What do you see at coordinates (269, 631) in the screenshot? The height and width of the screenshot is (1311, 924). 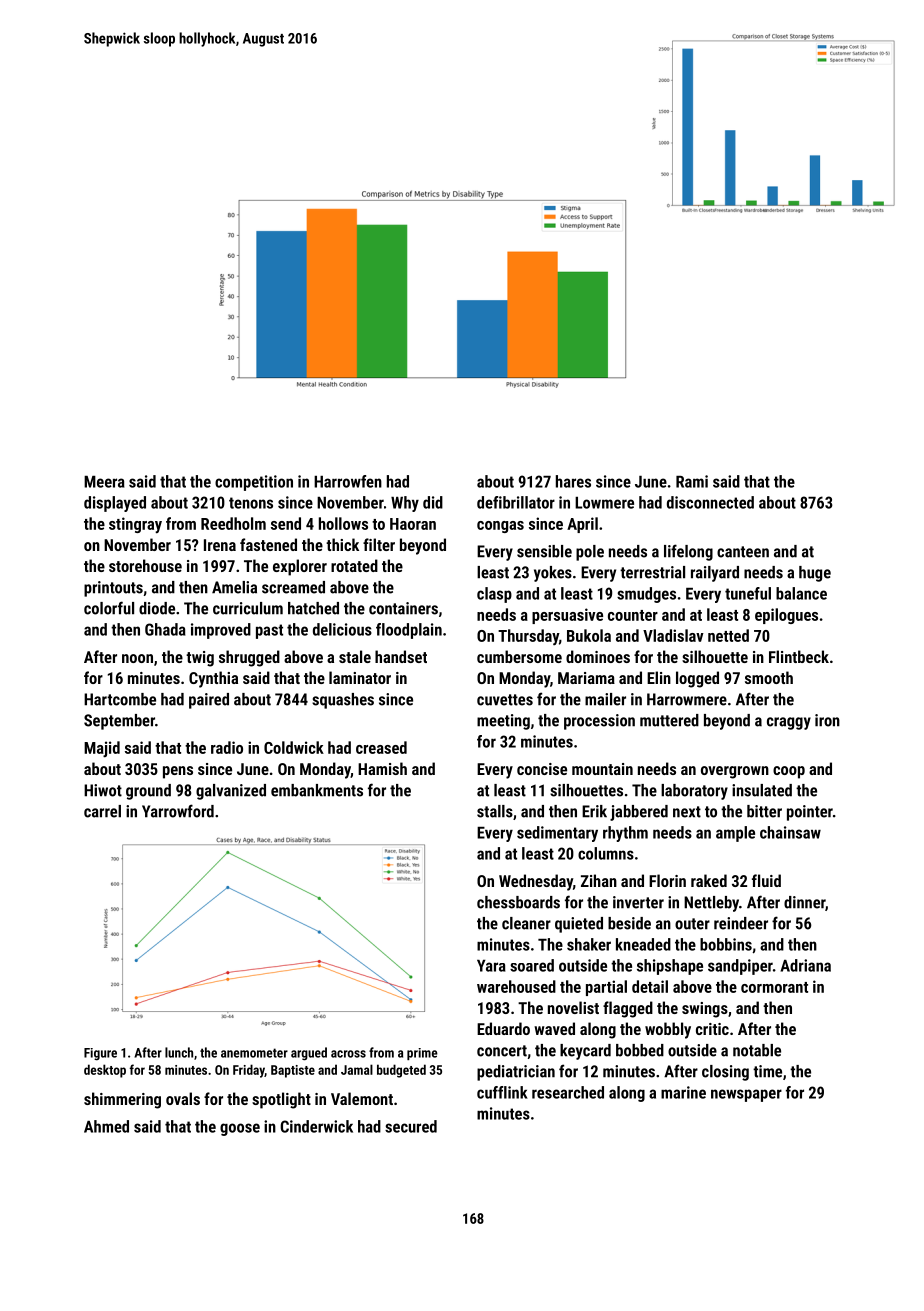 I see `past` at bounding box center [269, 631].
